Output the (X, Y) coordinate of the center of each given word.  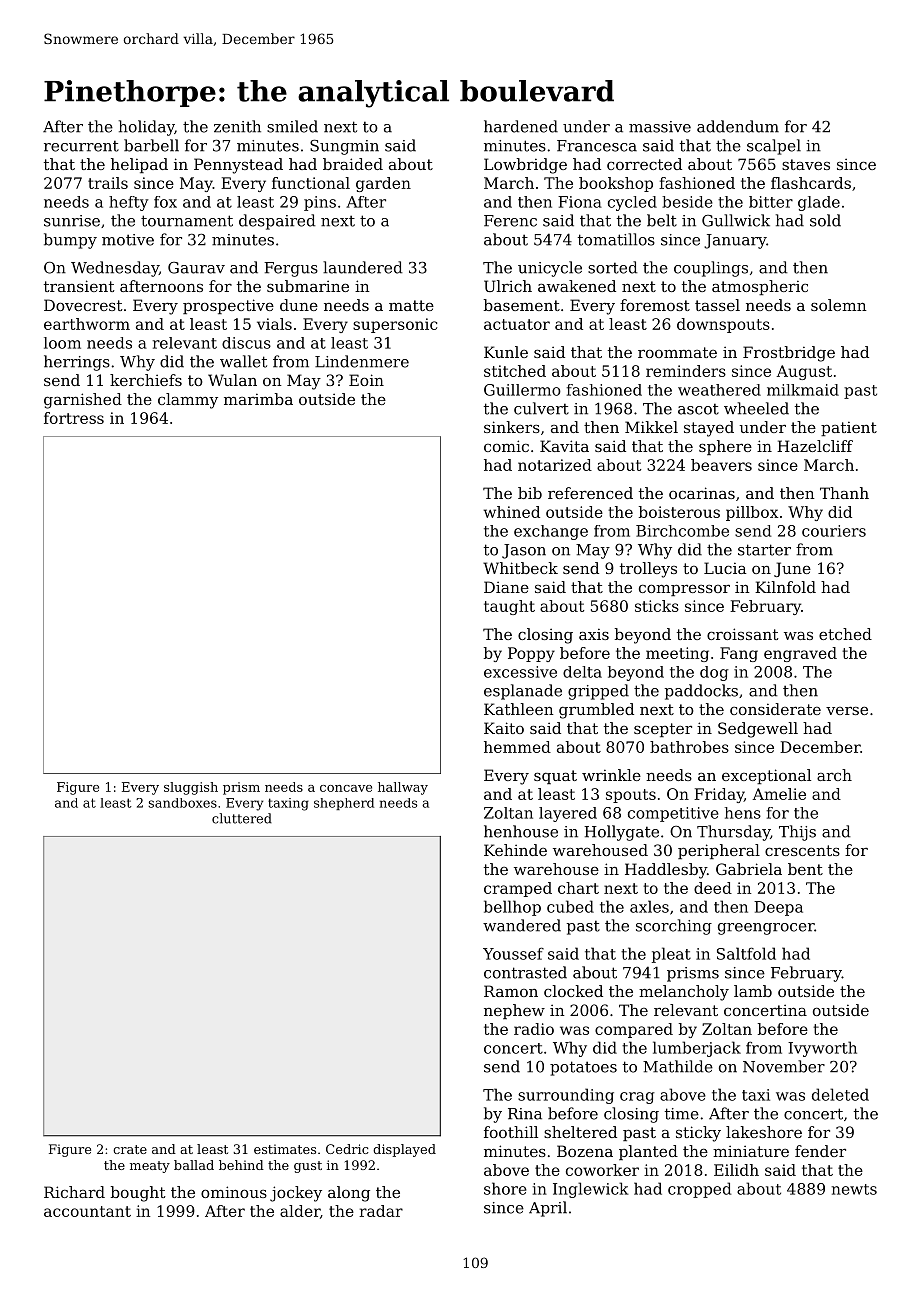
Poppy (531, 654)
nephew (514, 1011)
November (784, 1066)
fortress (74, 418)
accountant (87, 1211)
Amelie (779, 794)
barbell (151, 145)
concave (346, 788)
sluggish (191, 788)
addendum (738, 126)
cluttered (242, 818)
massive (660, 127)
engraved (800, 654)
